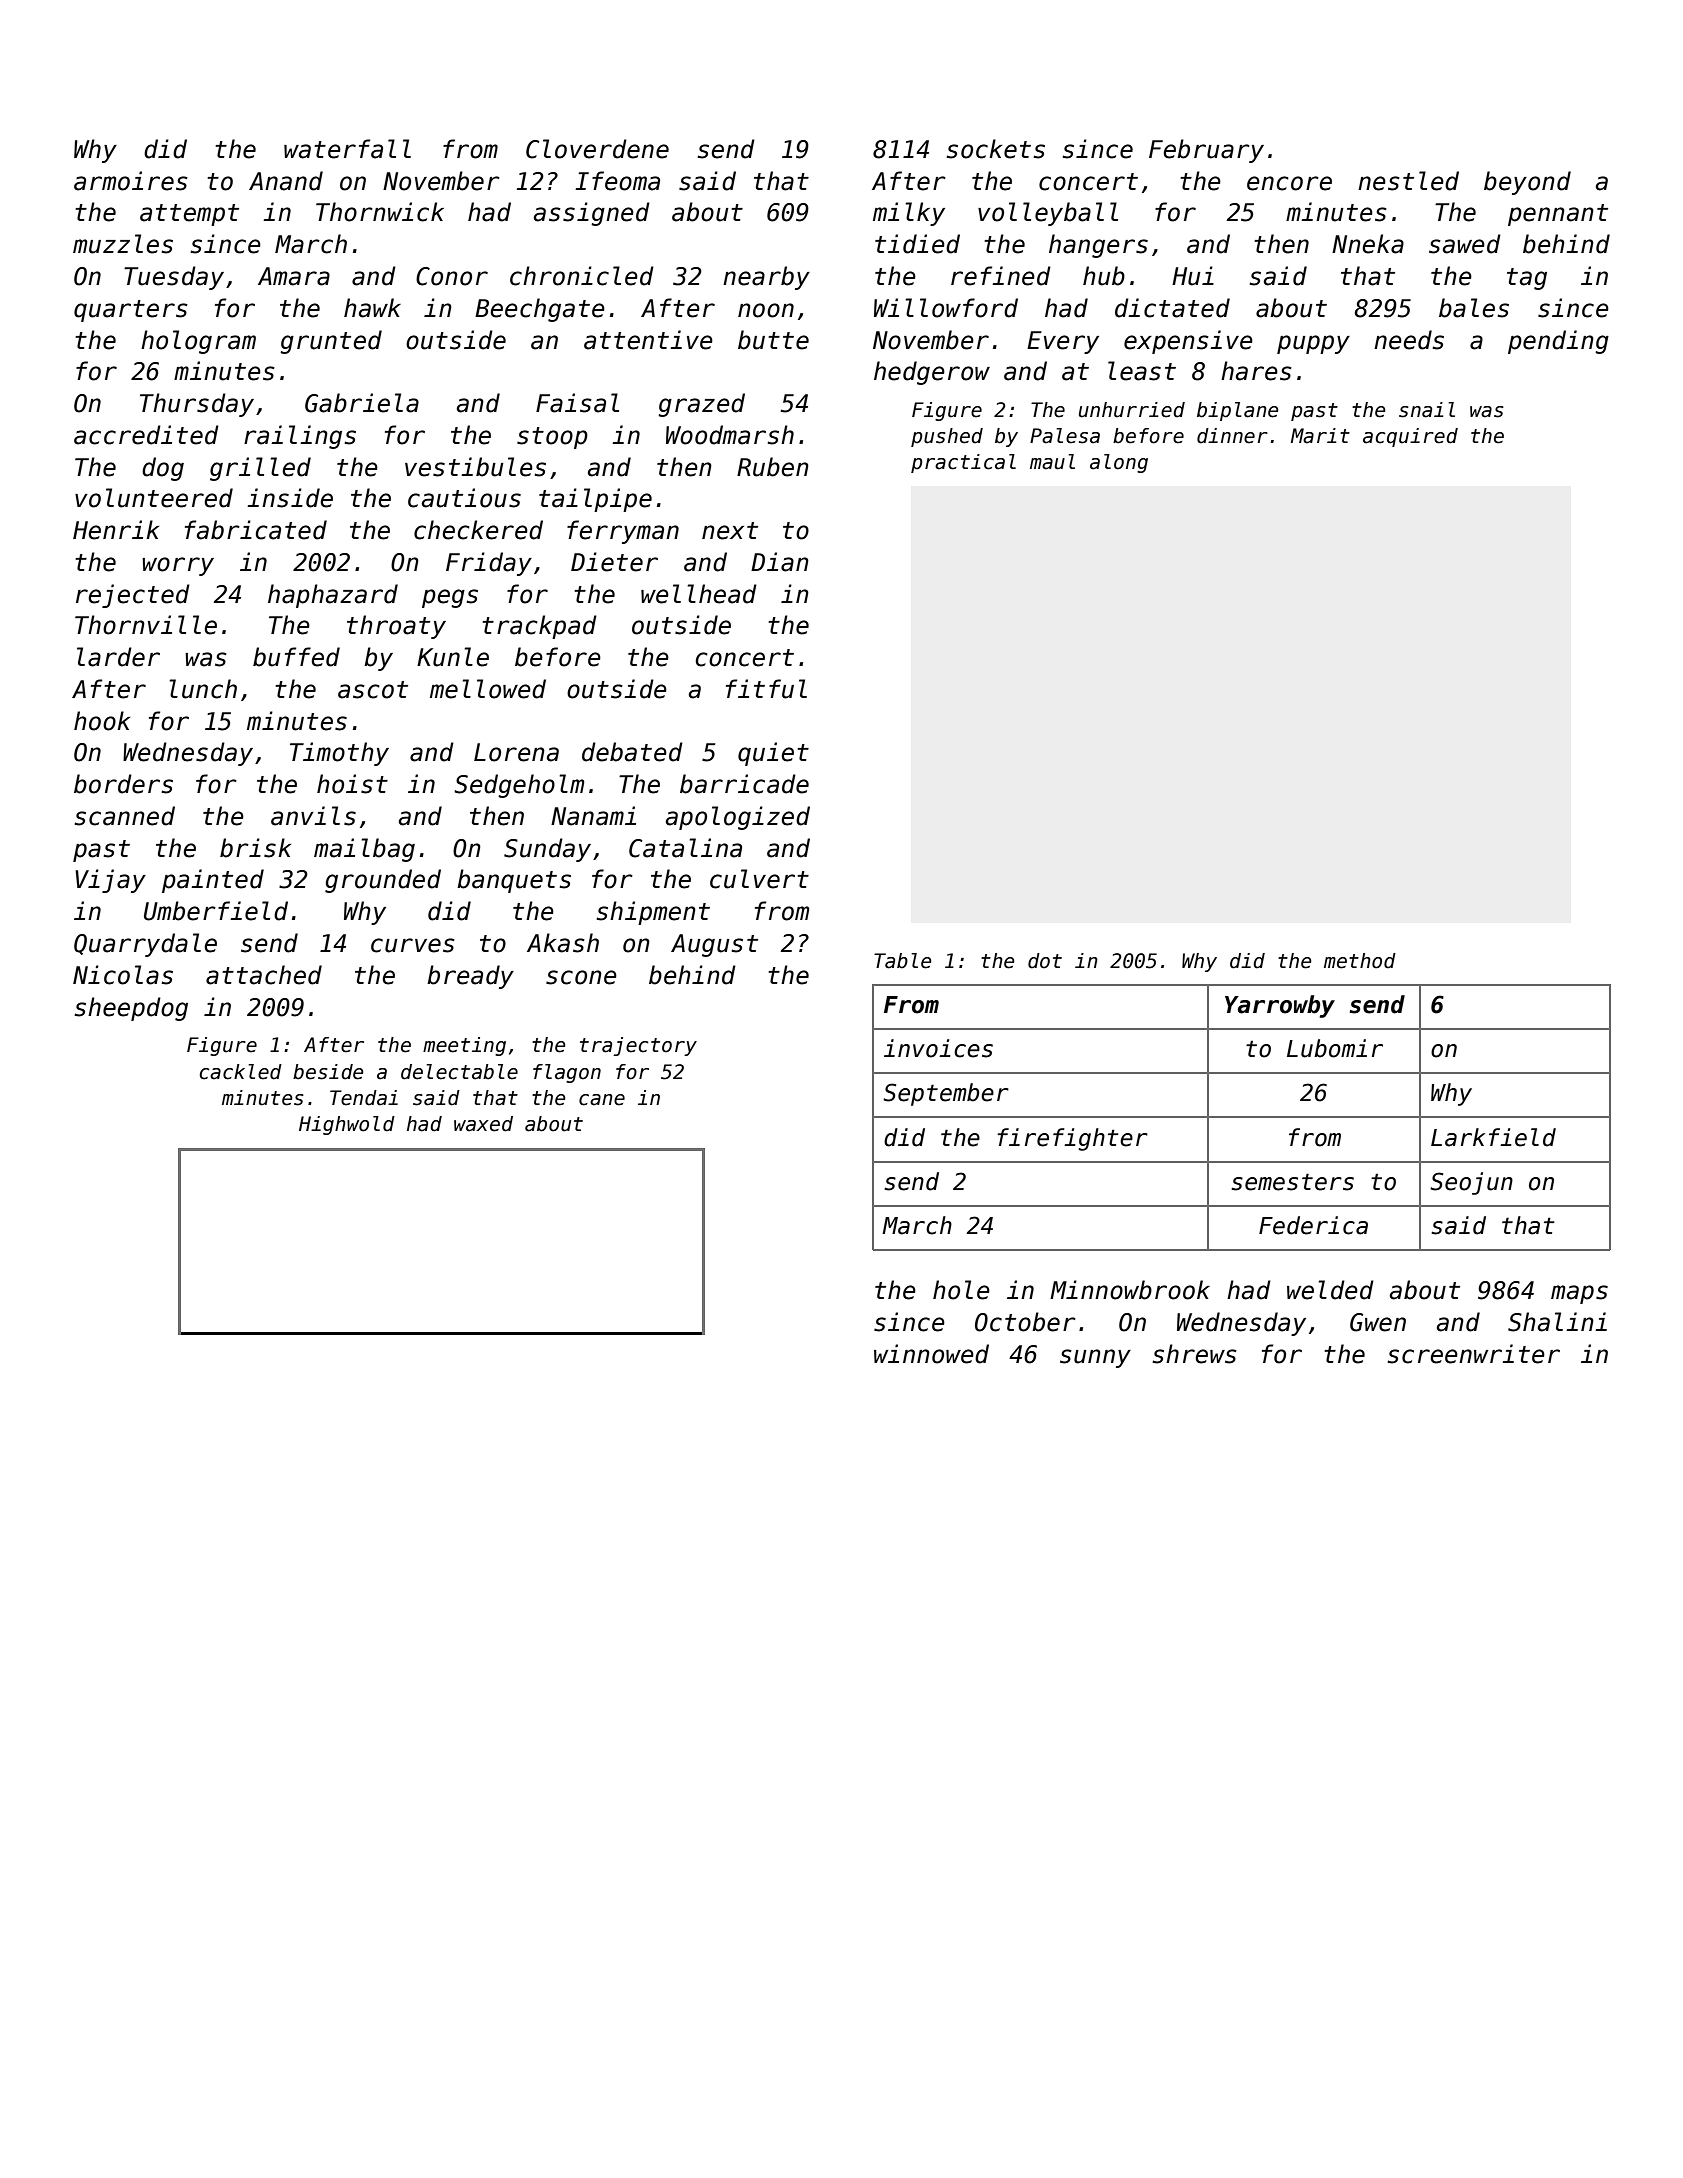  Describe the element at coordinates (947, 437) in the page. I see `pushed` at that location.
